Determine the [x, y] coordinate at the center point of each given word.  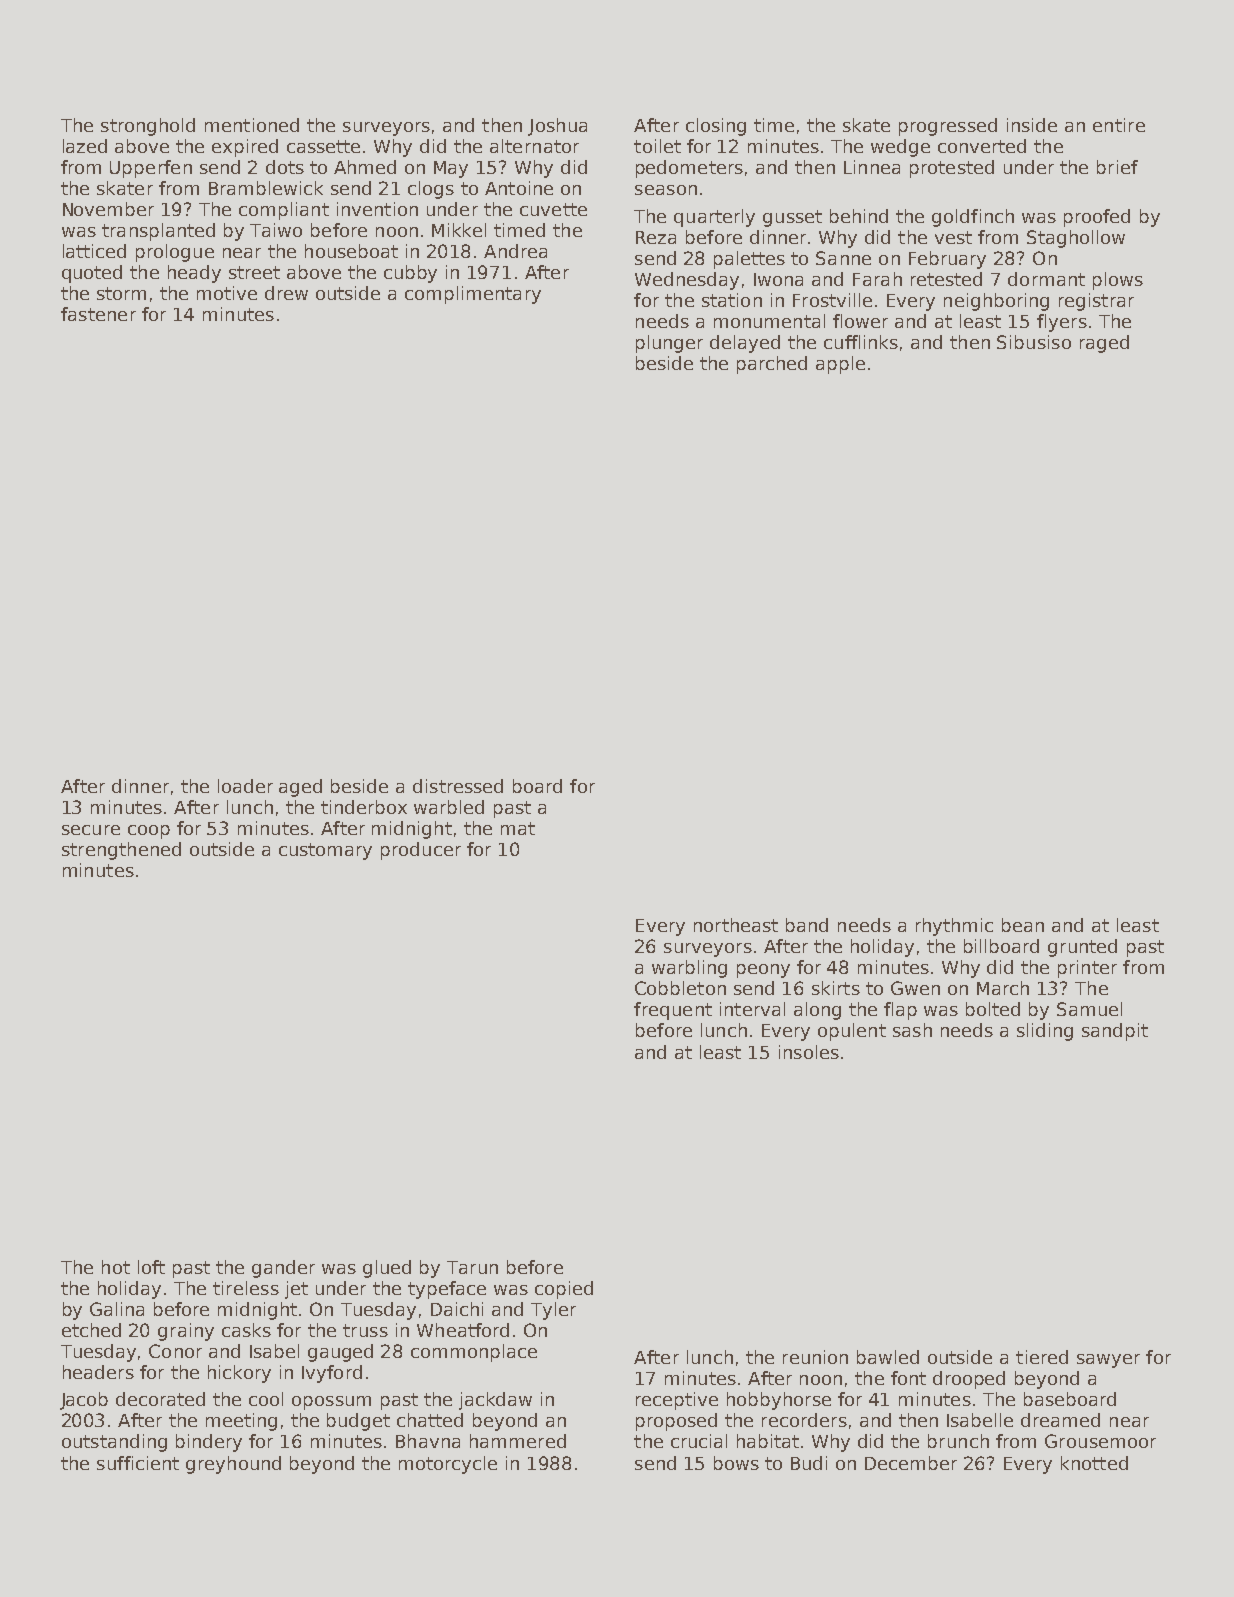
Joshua [557, 127]
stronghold [148, 127]
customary [325, 851]
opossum [331, 1403]
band [807, 925]
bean [1023, 925]
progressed [948, 127]
